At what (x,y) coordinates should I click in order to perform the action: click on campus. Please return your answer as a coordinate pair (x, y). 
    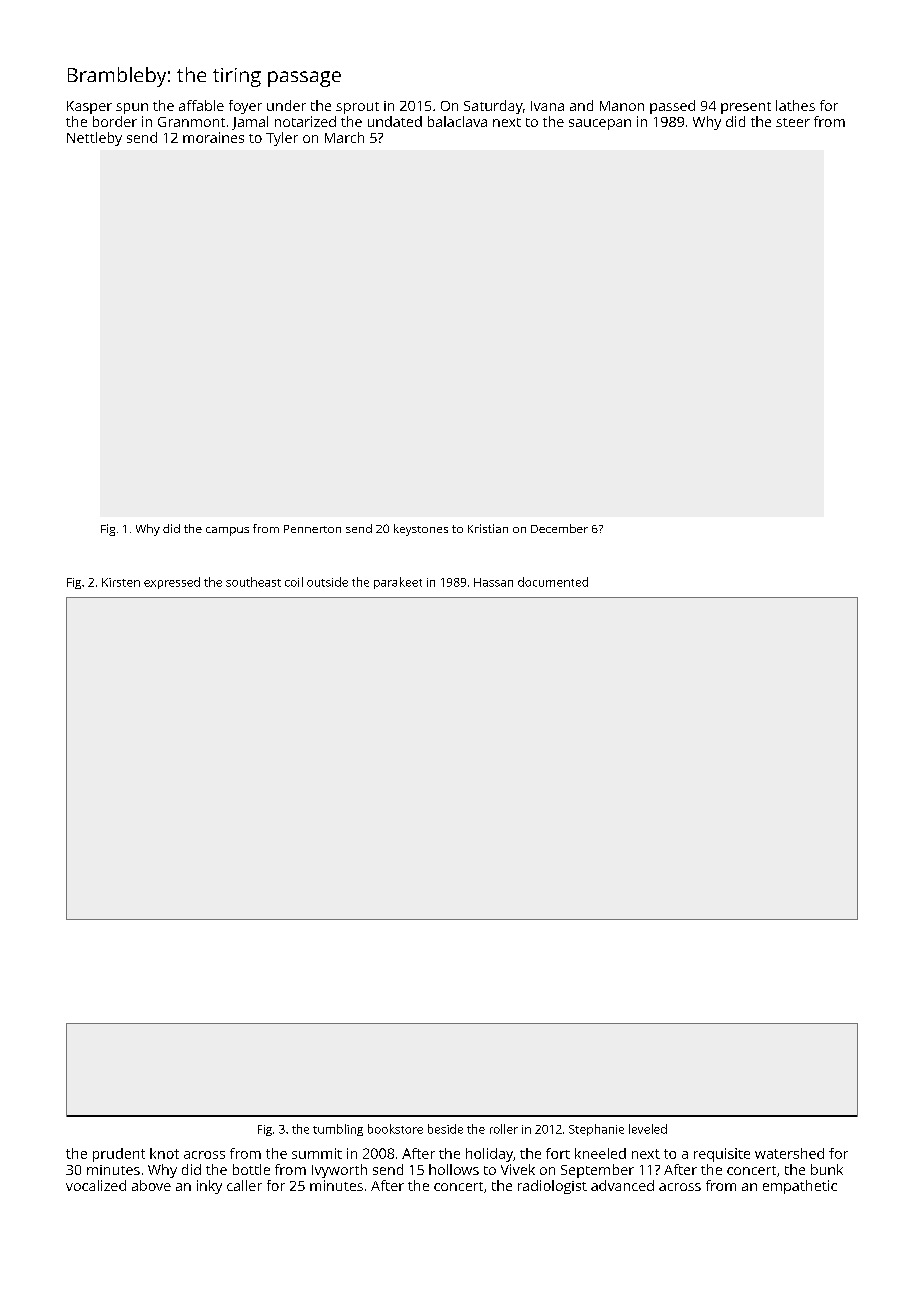
    Looking at the image, I should click on (227, 531).
